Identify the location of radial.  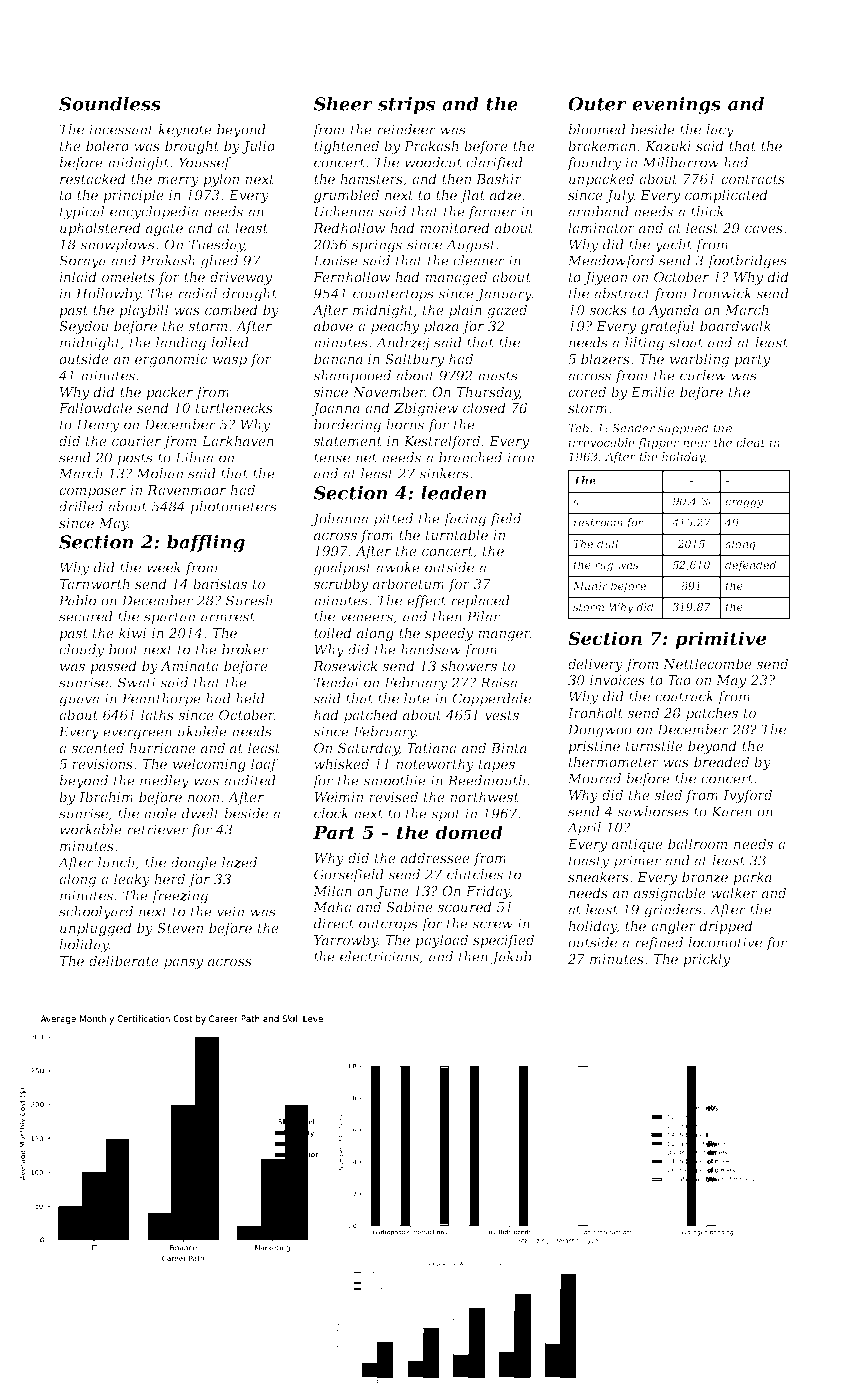
(197, 293).
